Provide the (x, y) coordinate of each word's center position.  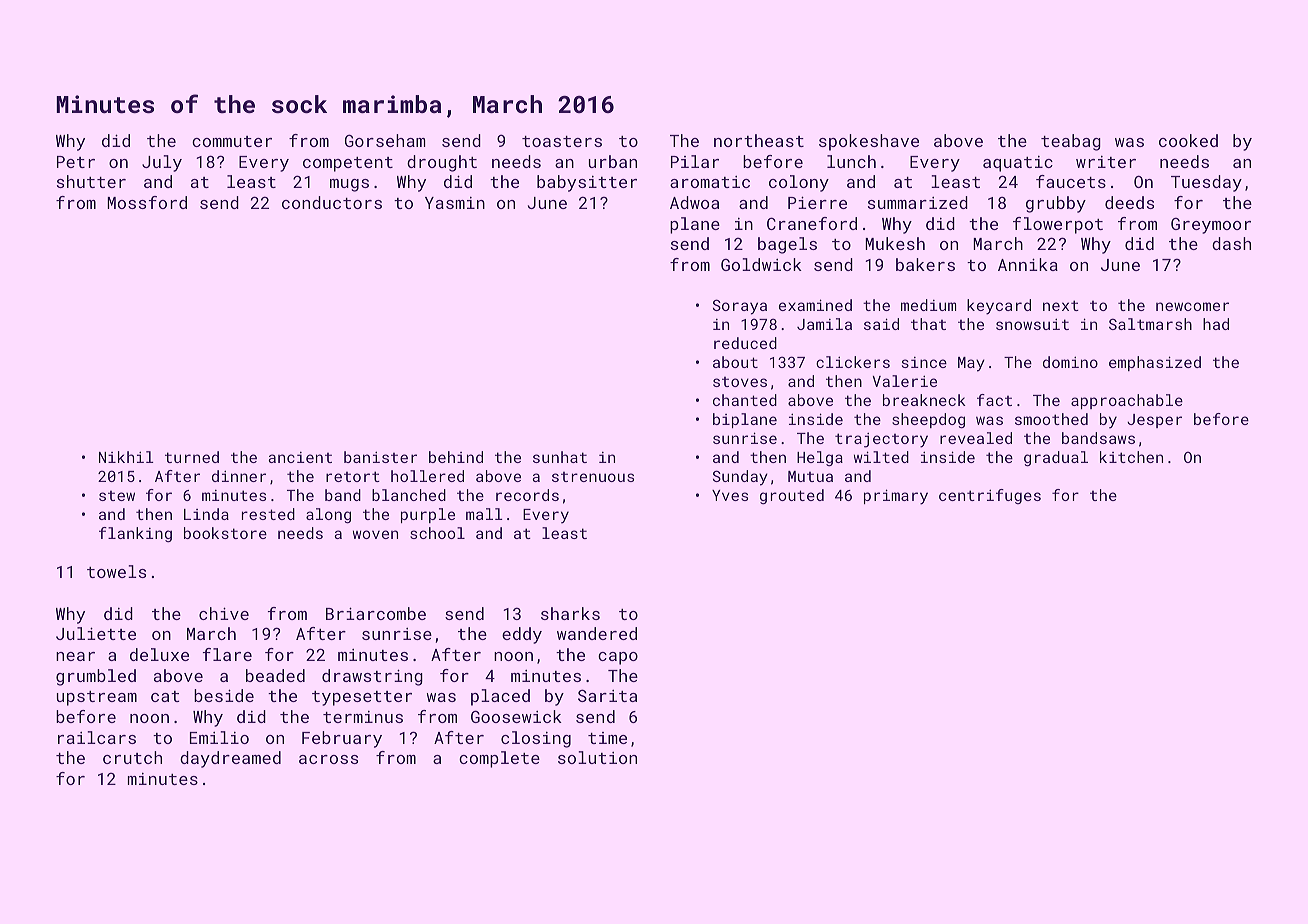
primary (896, 497)
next (1061, 305)
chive (224, 613)
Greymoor (1211, 225)
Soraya (740, 307)
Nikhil (126, 457)
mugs (349, 185)
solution (597, 757)
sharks (570, 613)
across (328, 759)
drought (442, 163)
